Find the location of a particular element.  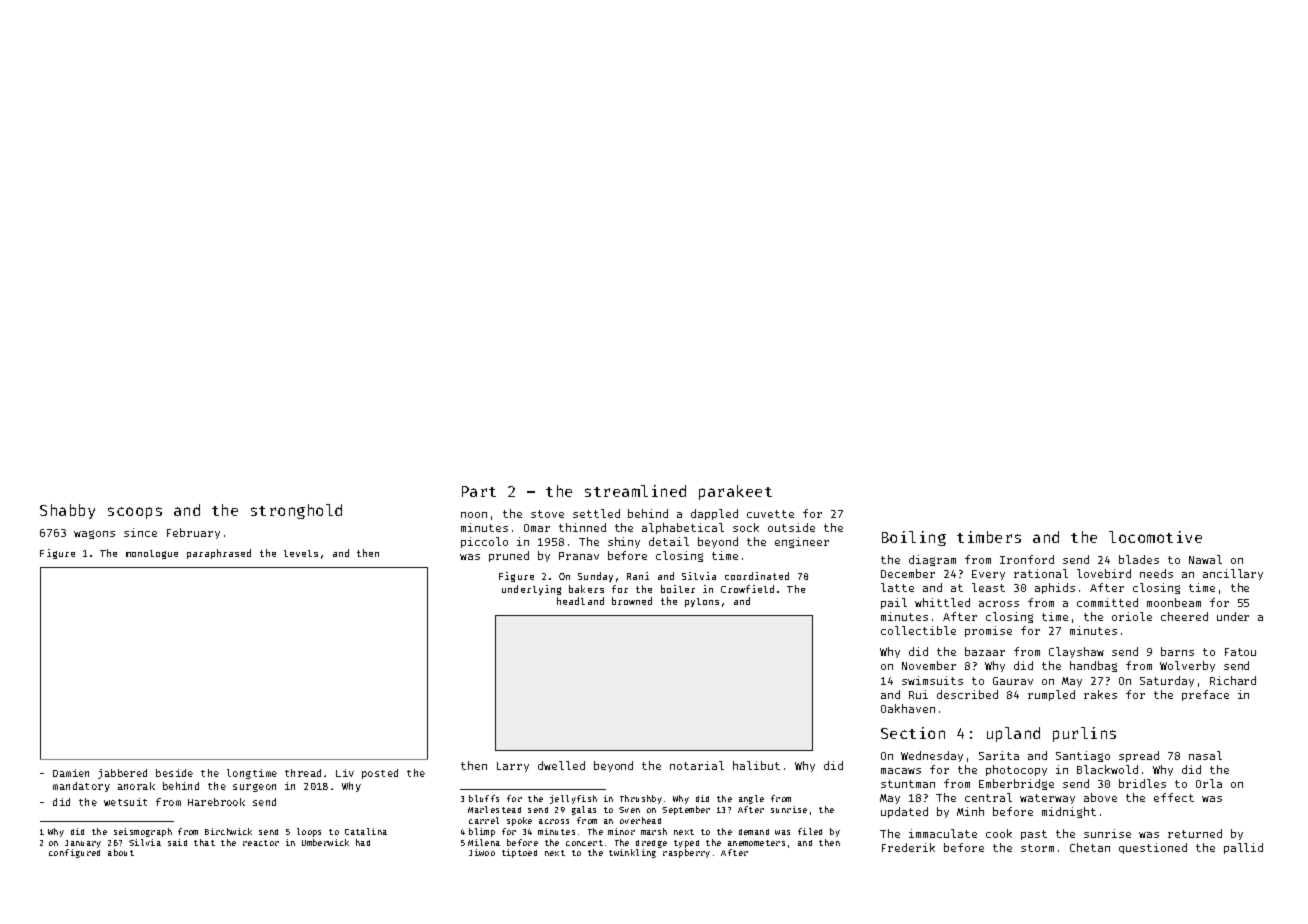

streamlined is located at coordinates (635, 491).
